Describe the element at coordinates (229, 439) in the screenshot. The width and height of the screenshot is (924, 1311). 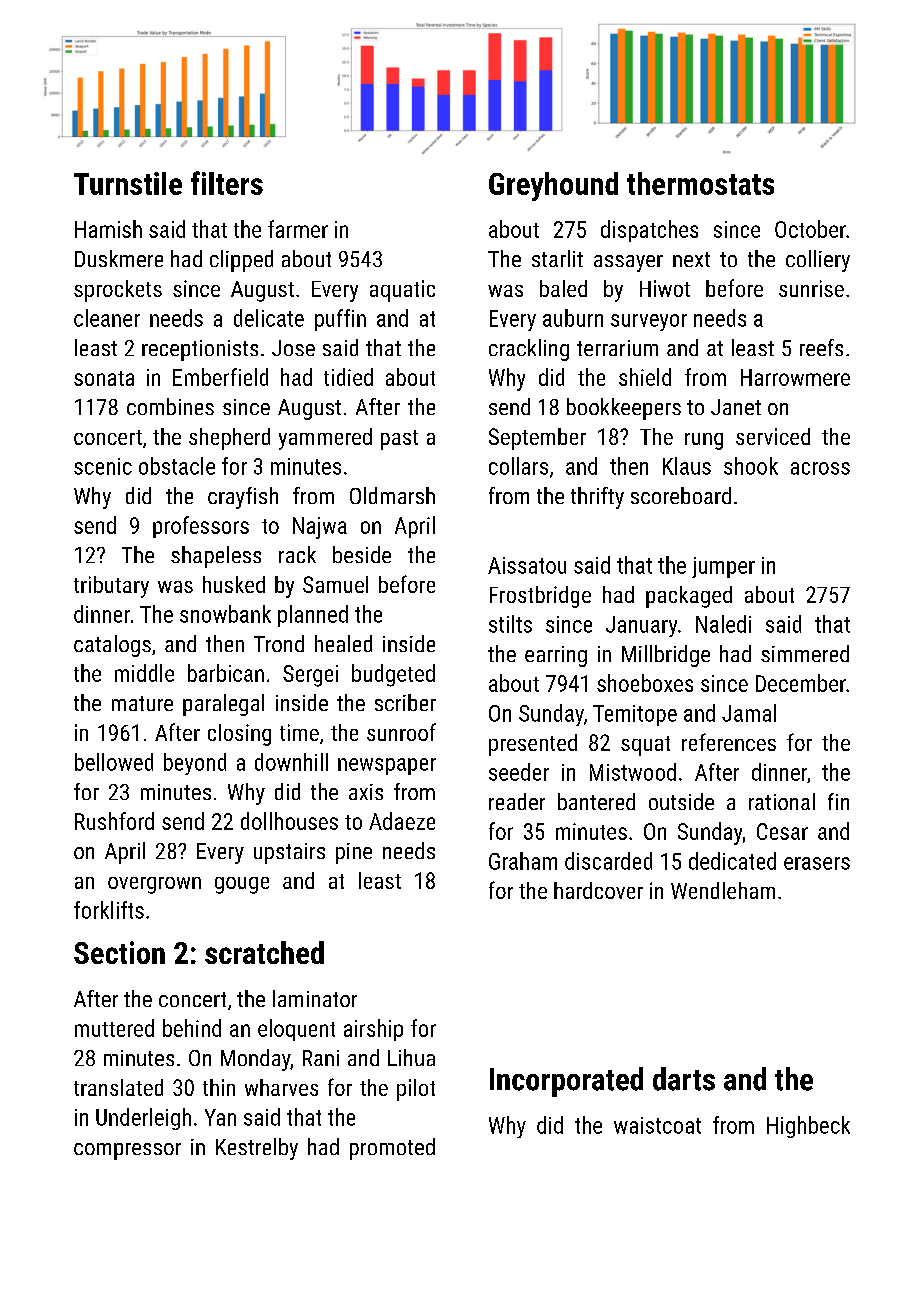
I see `shepherd` at that location.
